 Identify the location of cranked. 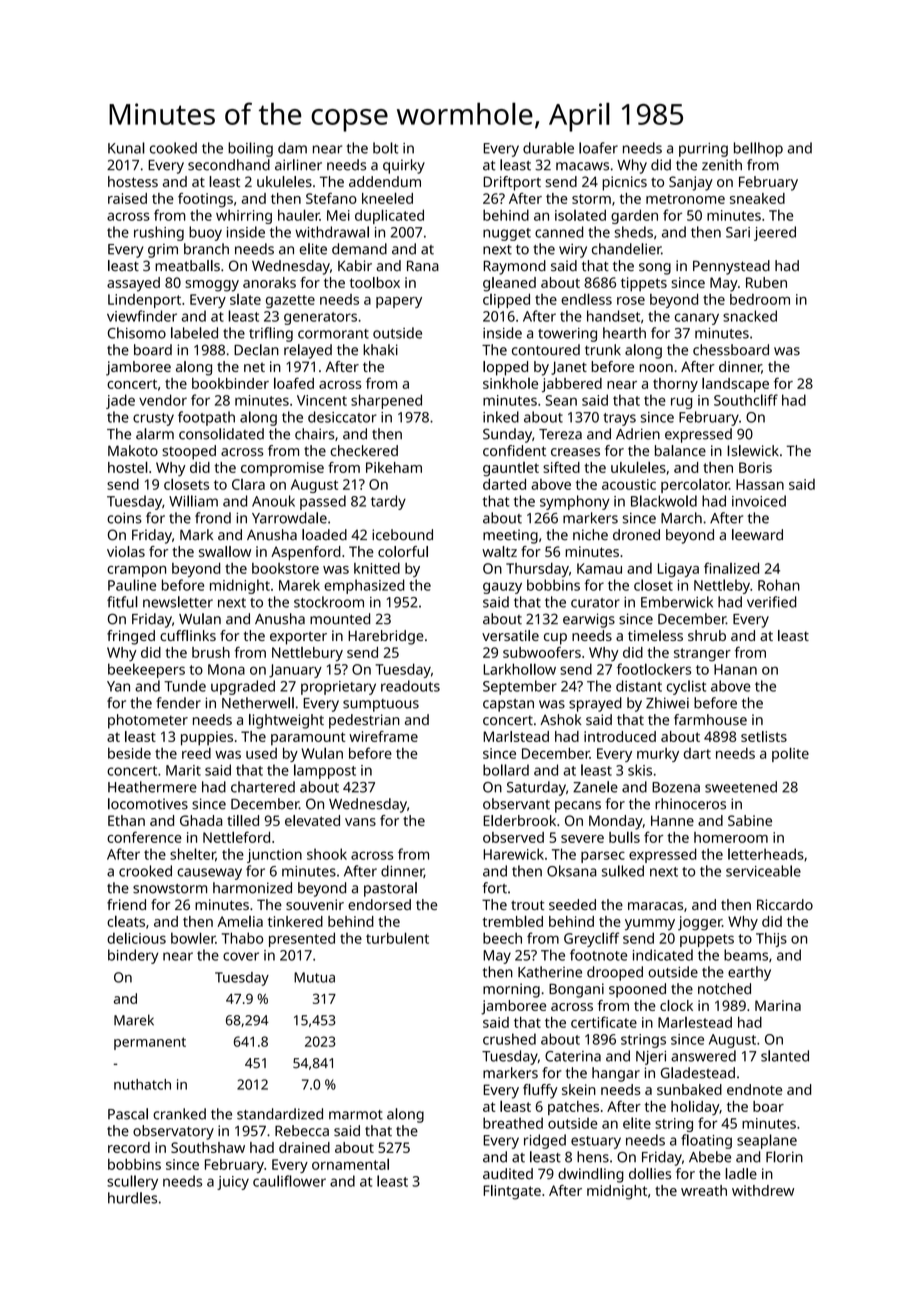
(179, 1114).
